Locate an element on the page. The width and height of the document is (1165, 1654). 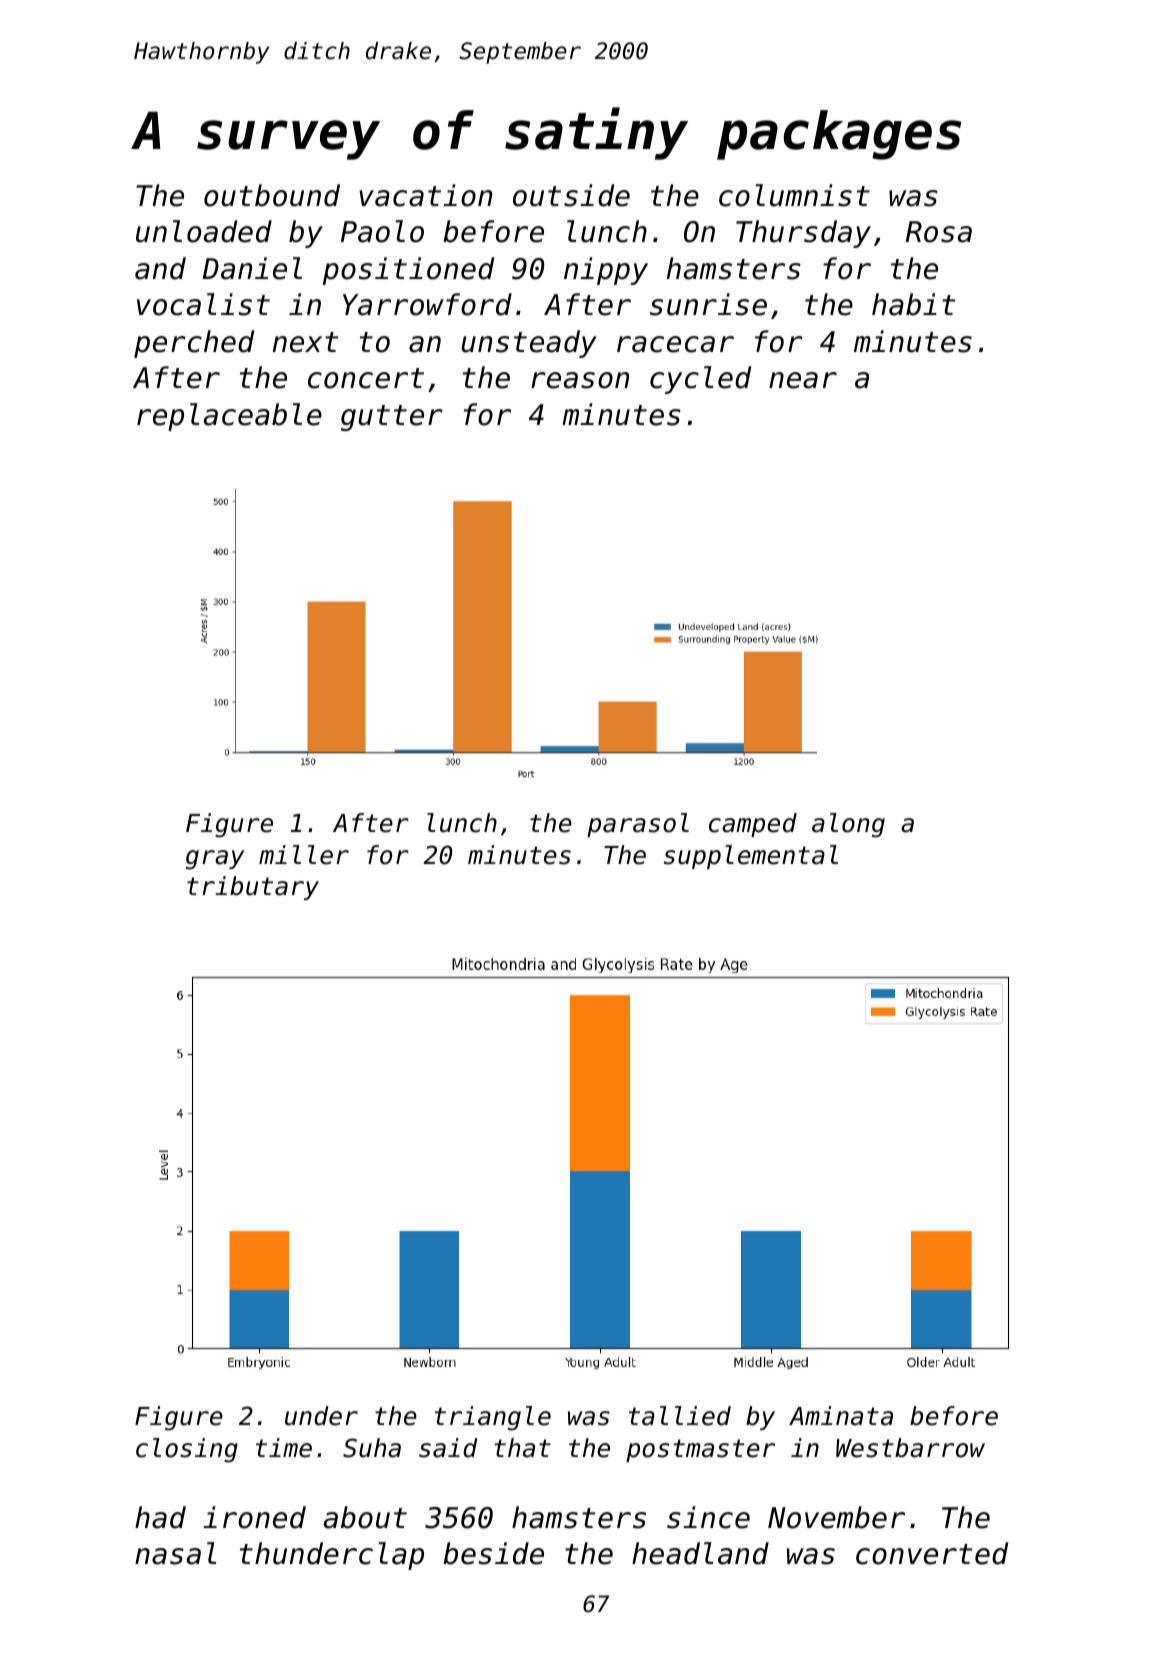
parasol is located at coordinates (638, 825).
